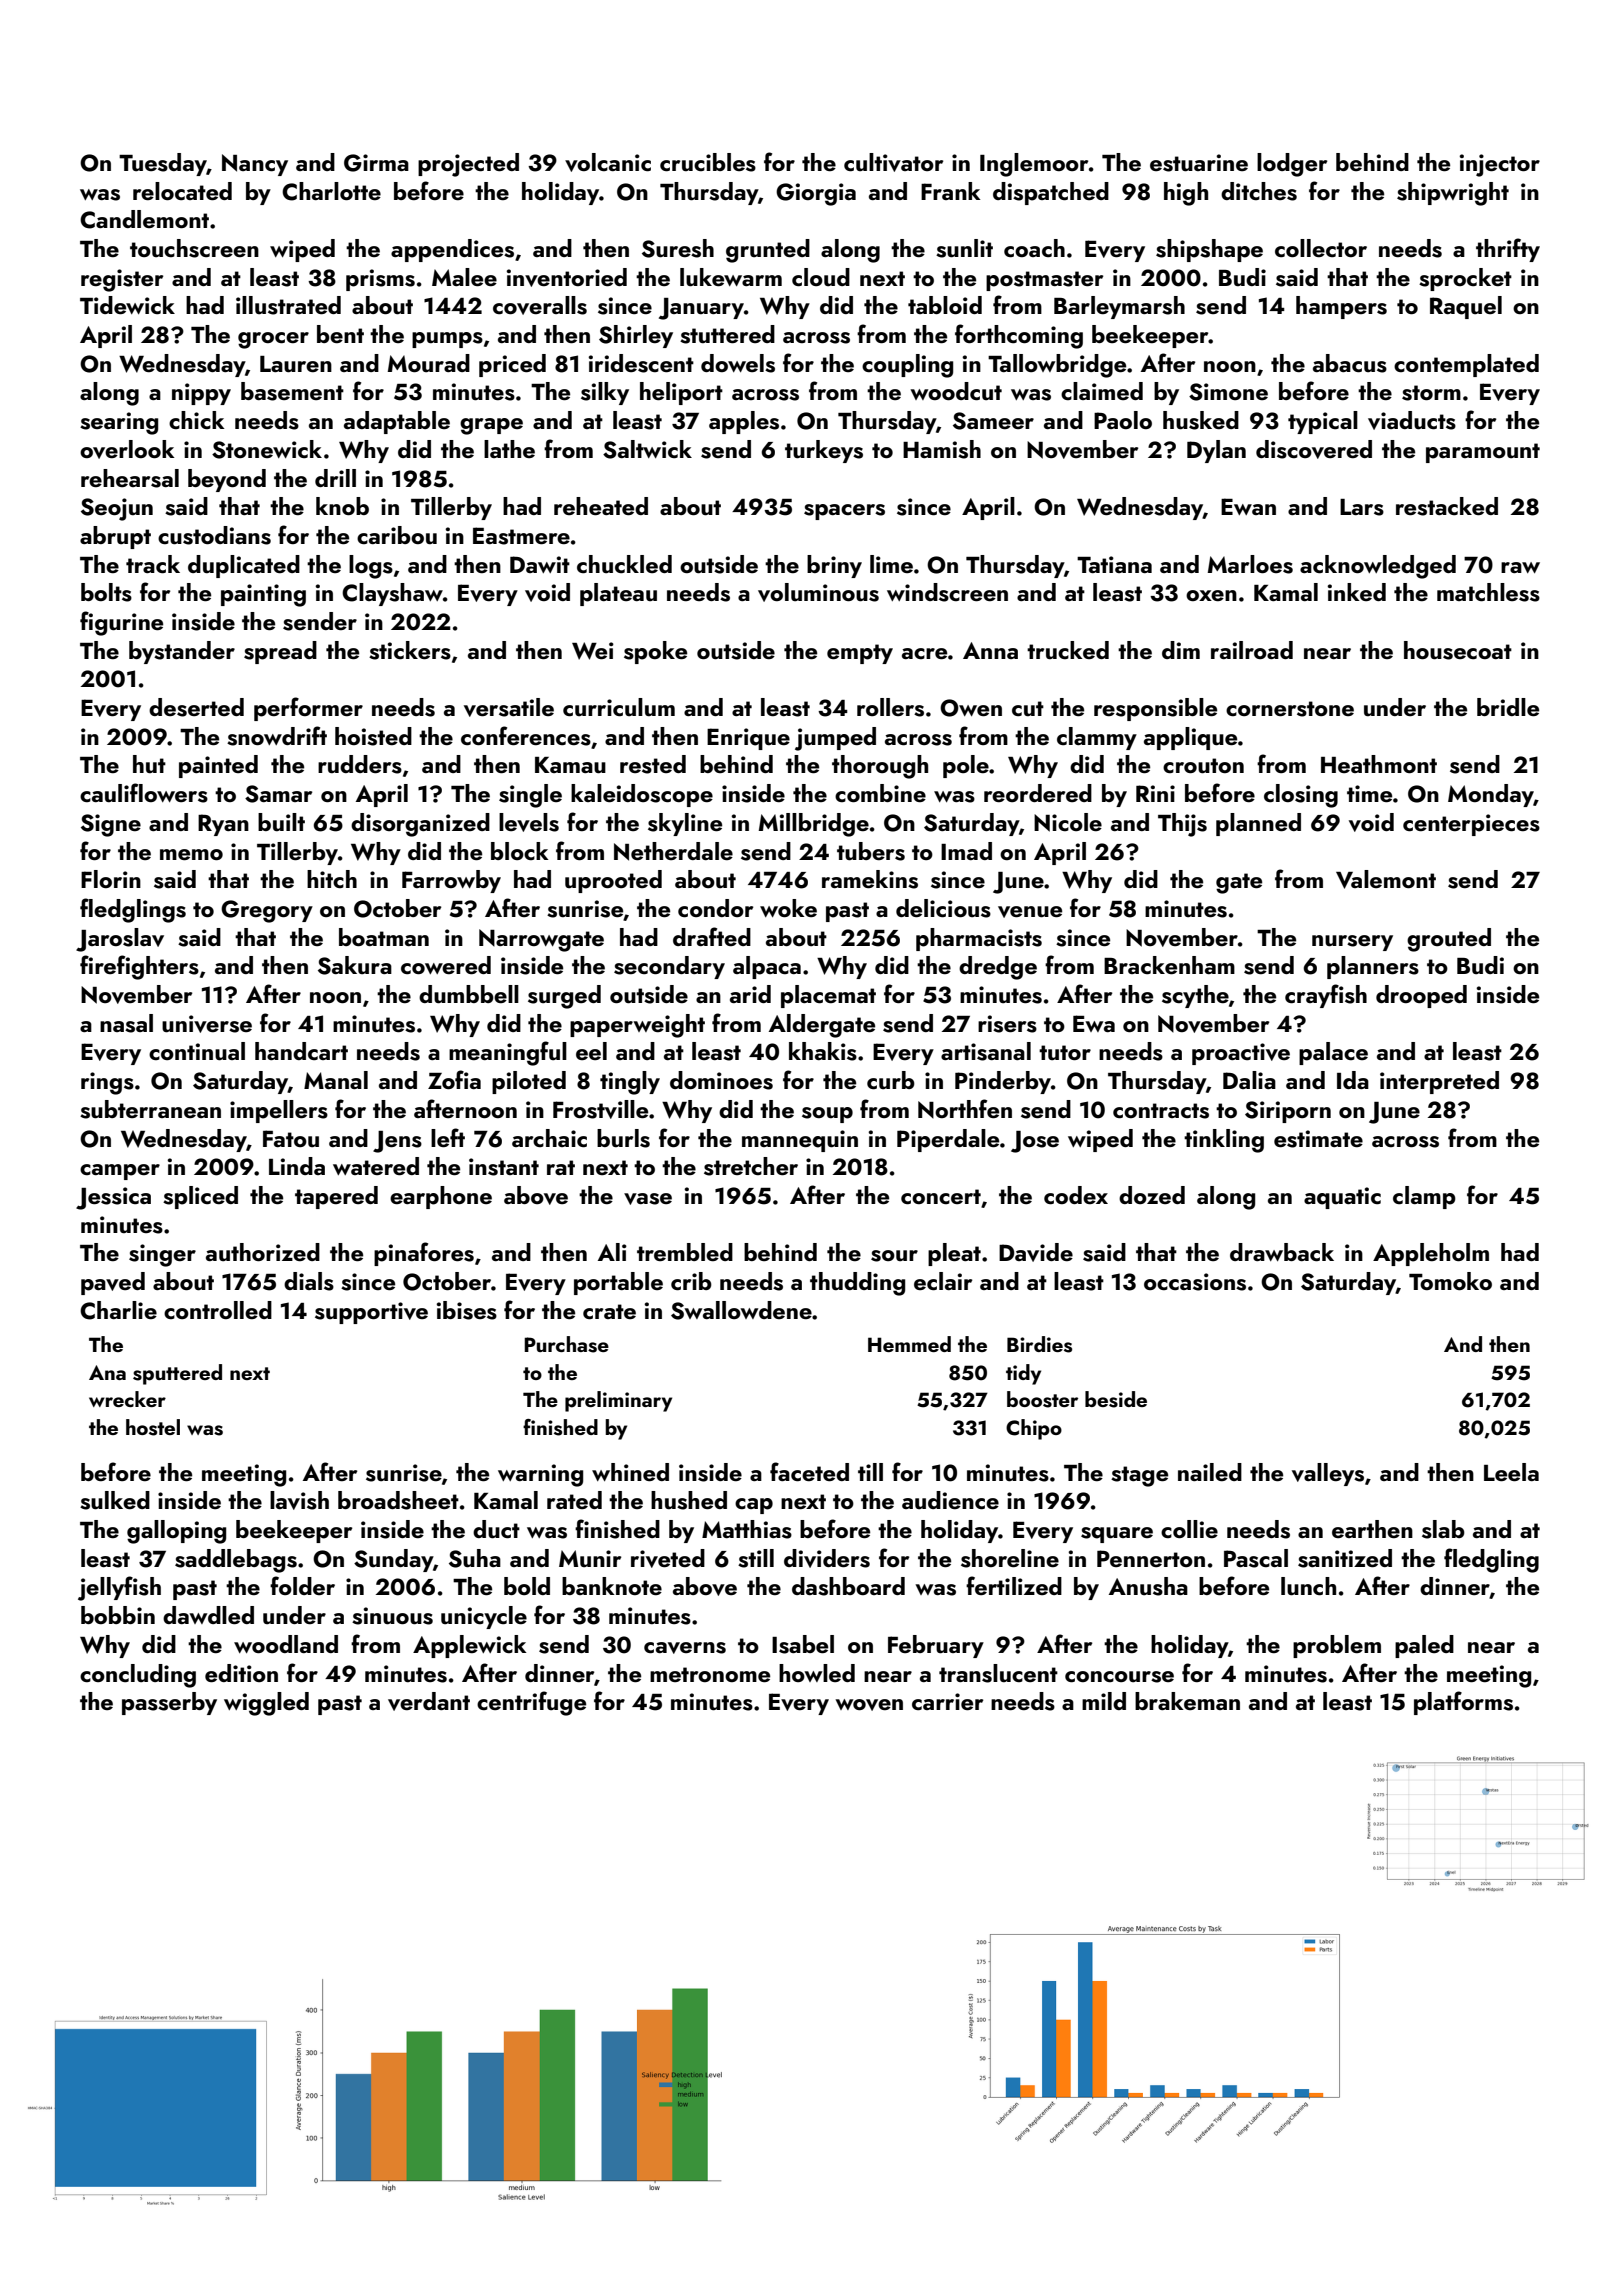  What do you see at coordinates (788, 908) in the screenshot?
I see `woke` at bounding box center [788, 908].
